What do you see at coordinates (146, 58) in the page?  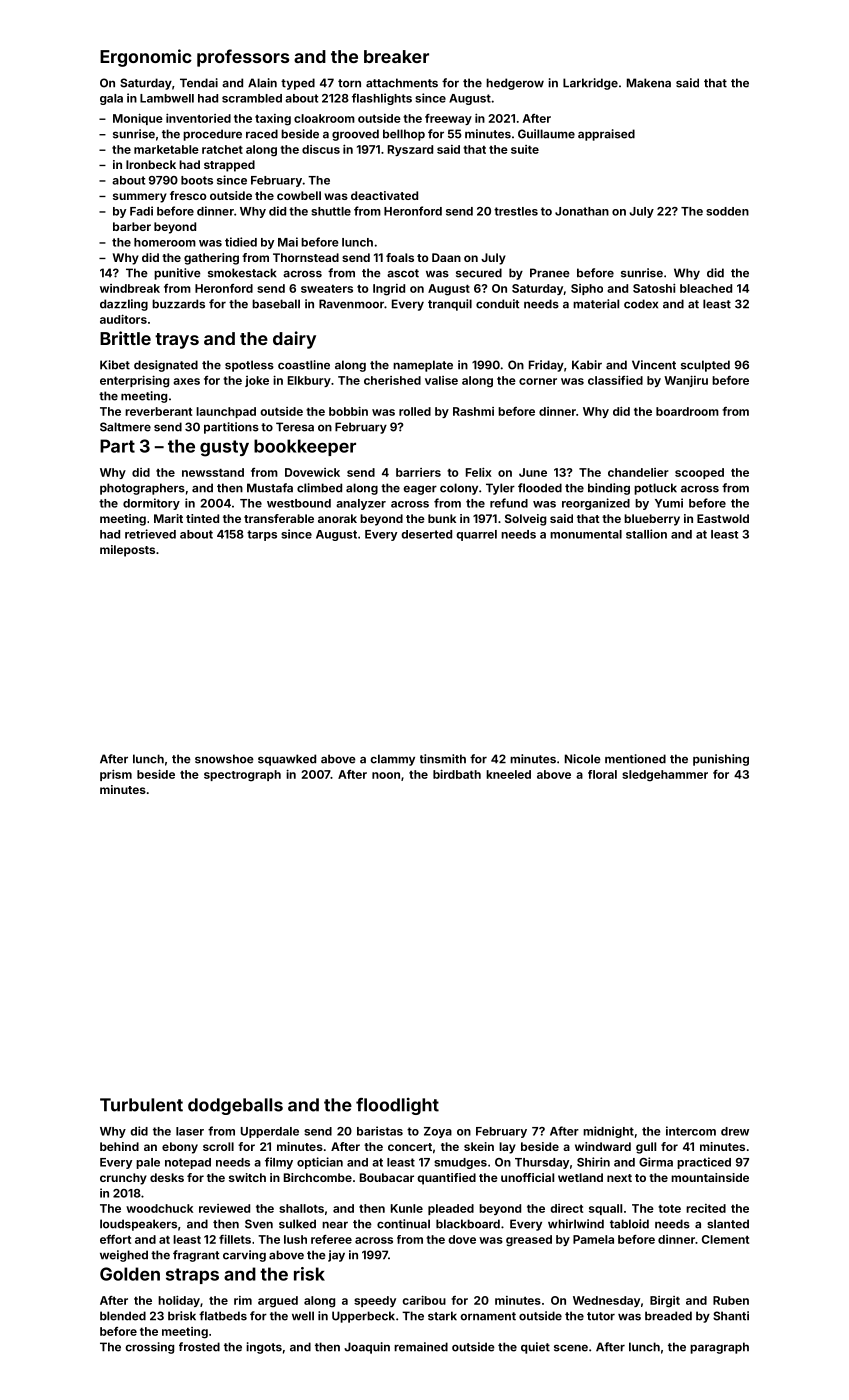 I see `Ergonomic` at bounding box center [146, 58].
